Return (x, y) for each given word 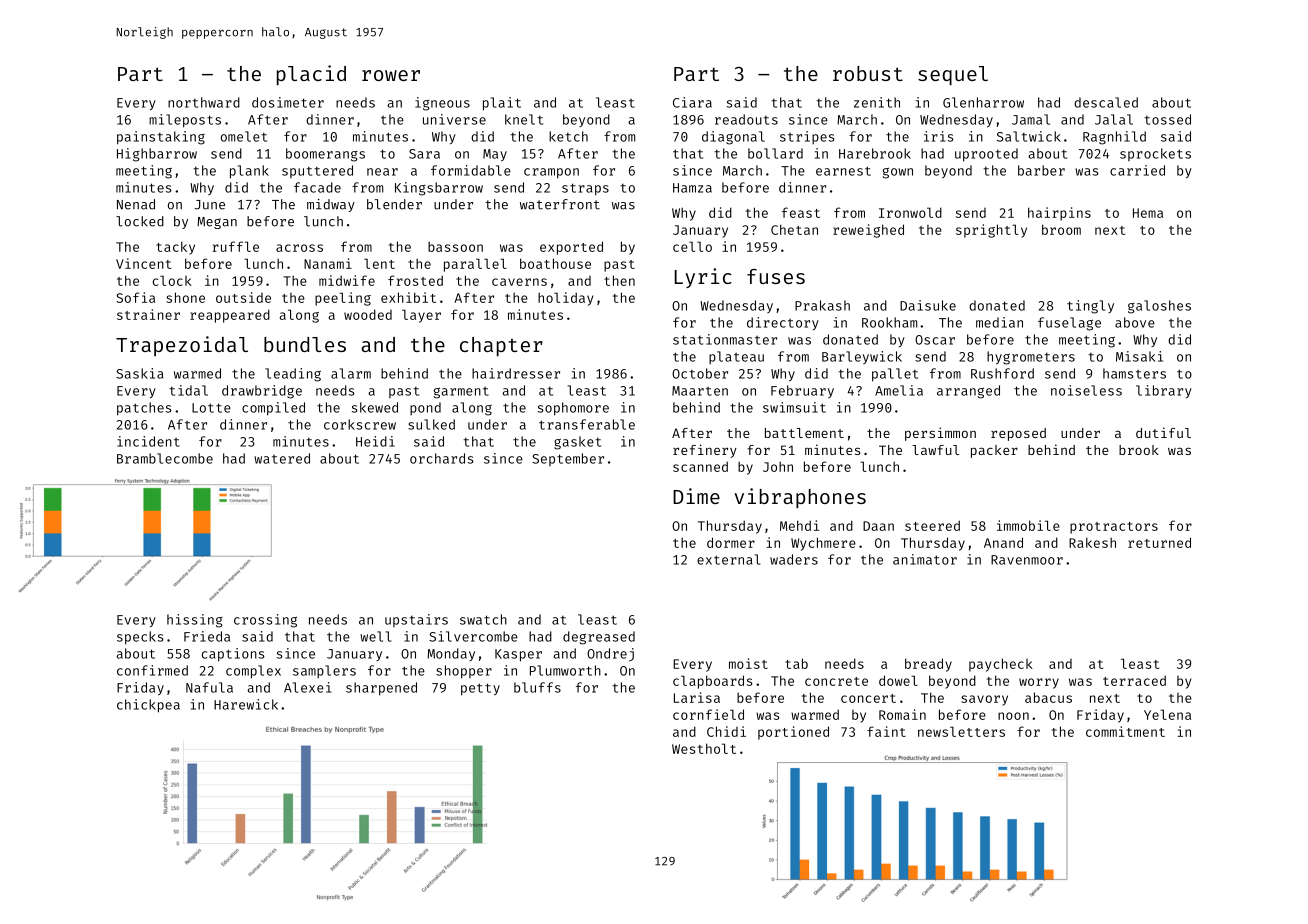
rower (391, 75)
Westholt (704, 748)
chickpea (148, 706)
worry (1039, 683)
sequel (953, 75)
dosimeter (288, 102)
